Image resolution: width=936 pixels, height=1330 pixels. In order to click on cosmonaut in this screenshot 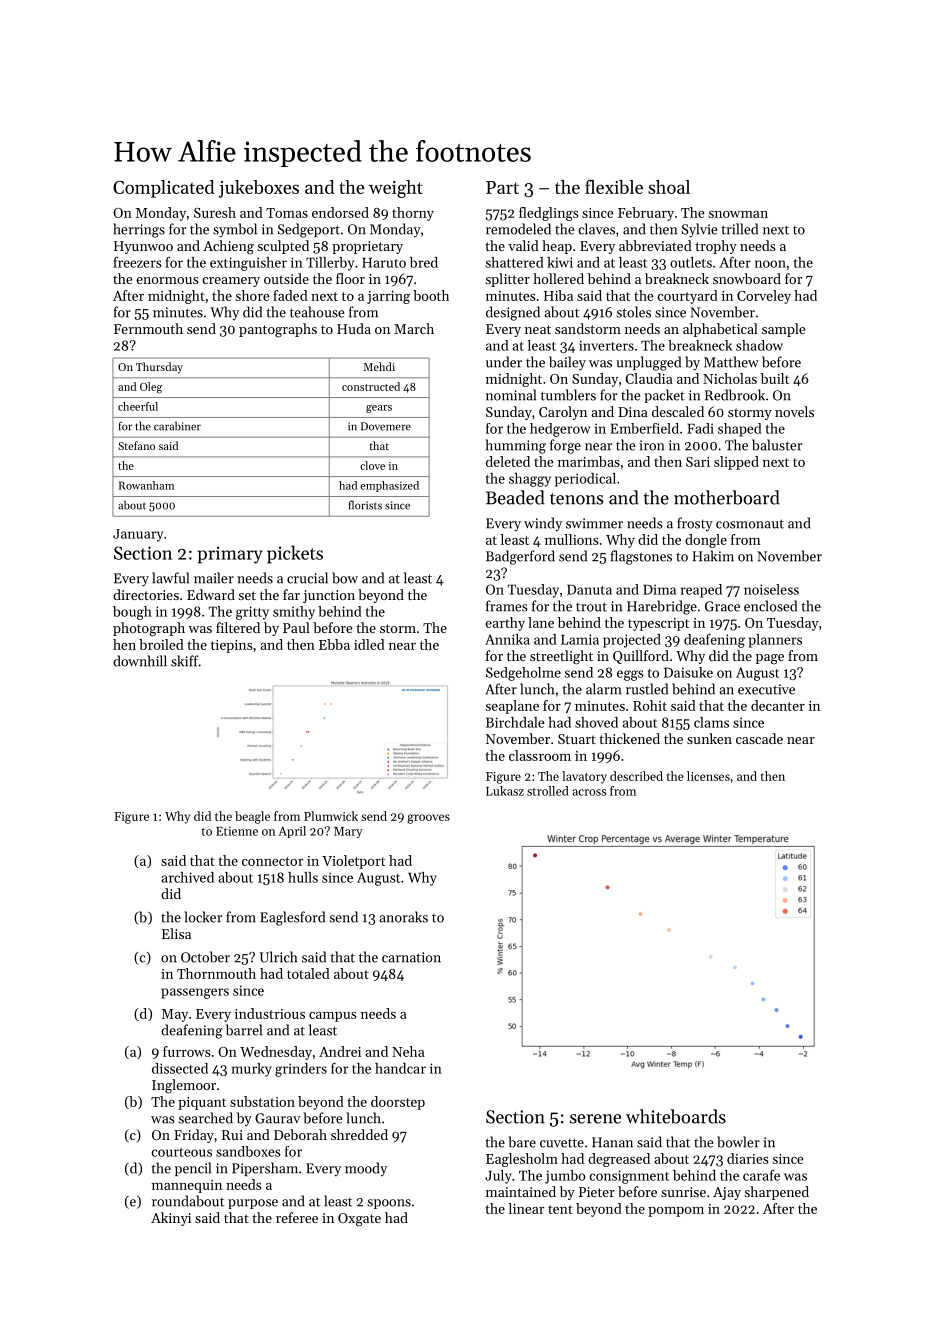, I will do `click(750, 524)`.
